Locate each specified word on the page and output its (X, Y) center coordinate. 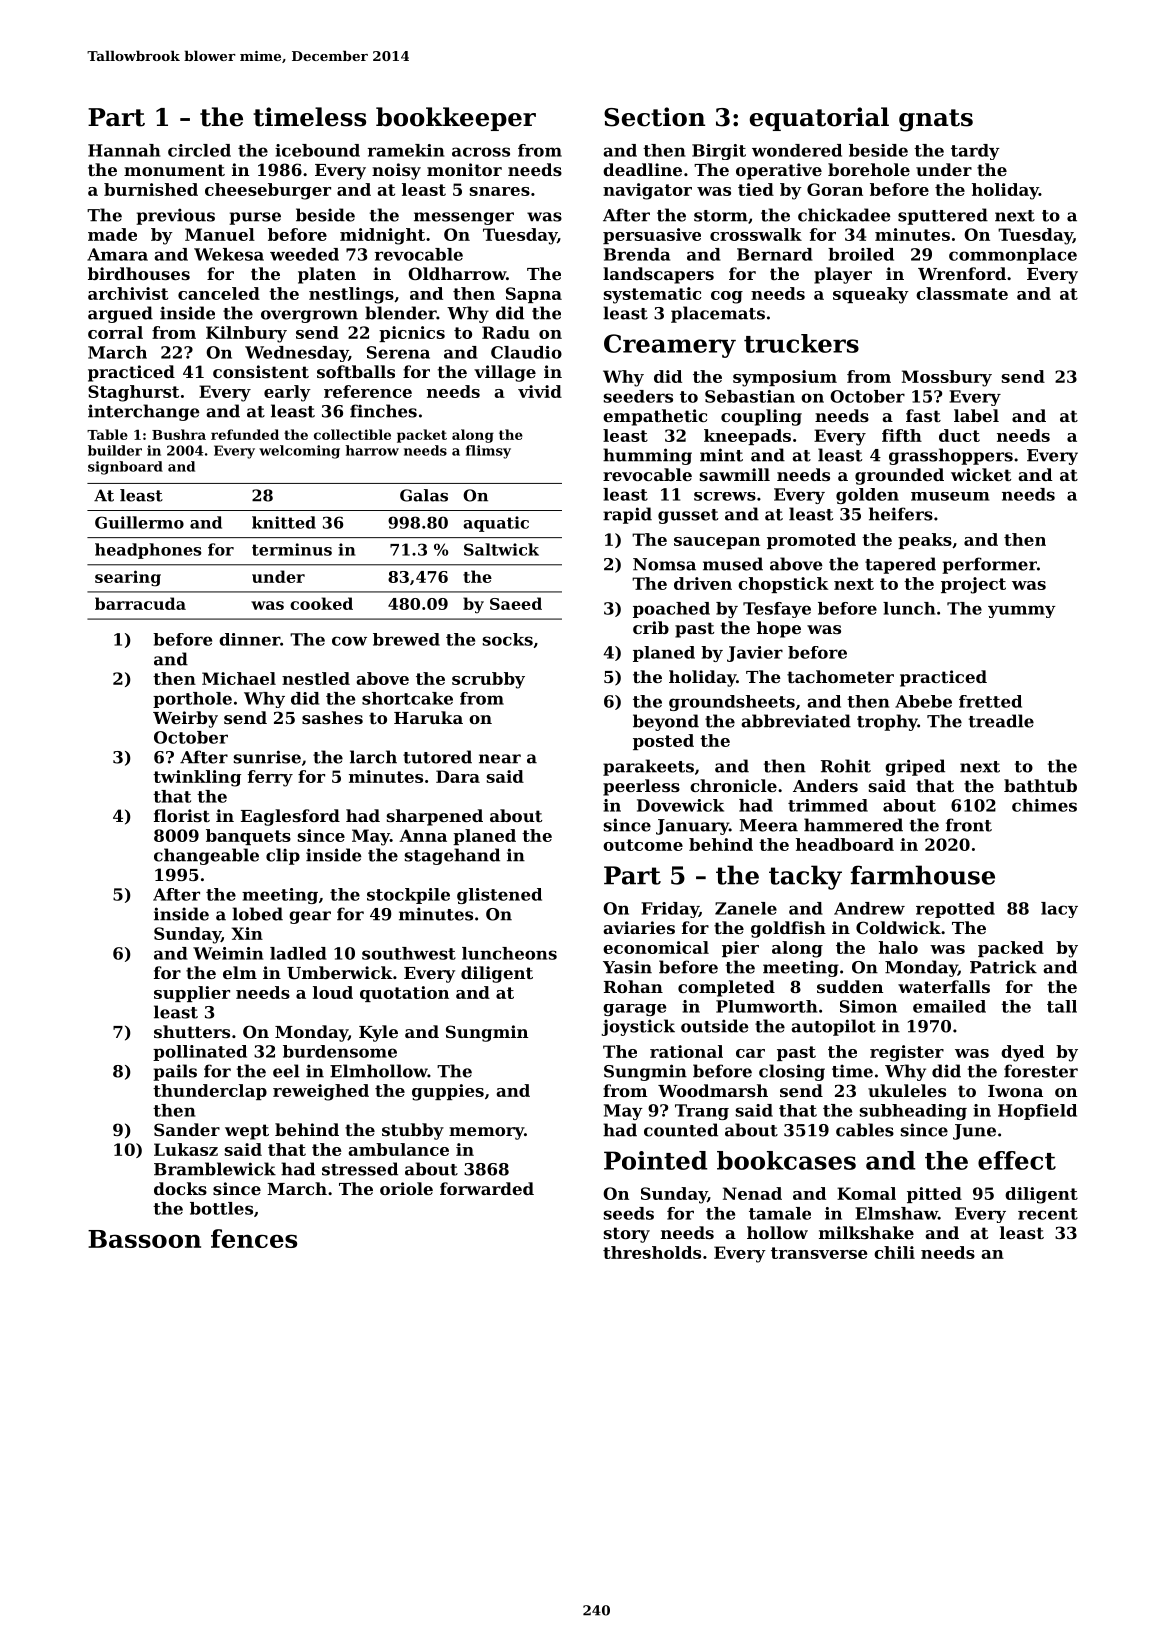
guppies (448, 1092)
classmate (962, 293)
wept (247, 1132)
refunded (245, 434)
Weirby (185, 719)
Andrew (869, 908)
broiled (861, 254)
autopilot (833, 1027)
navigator (647, 191)
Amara (117, 254)
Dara (458, 776)
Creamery (670, 346)
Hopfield (1037, 1112)
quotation (404, 994)
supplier (192, 994)
